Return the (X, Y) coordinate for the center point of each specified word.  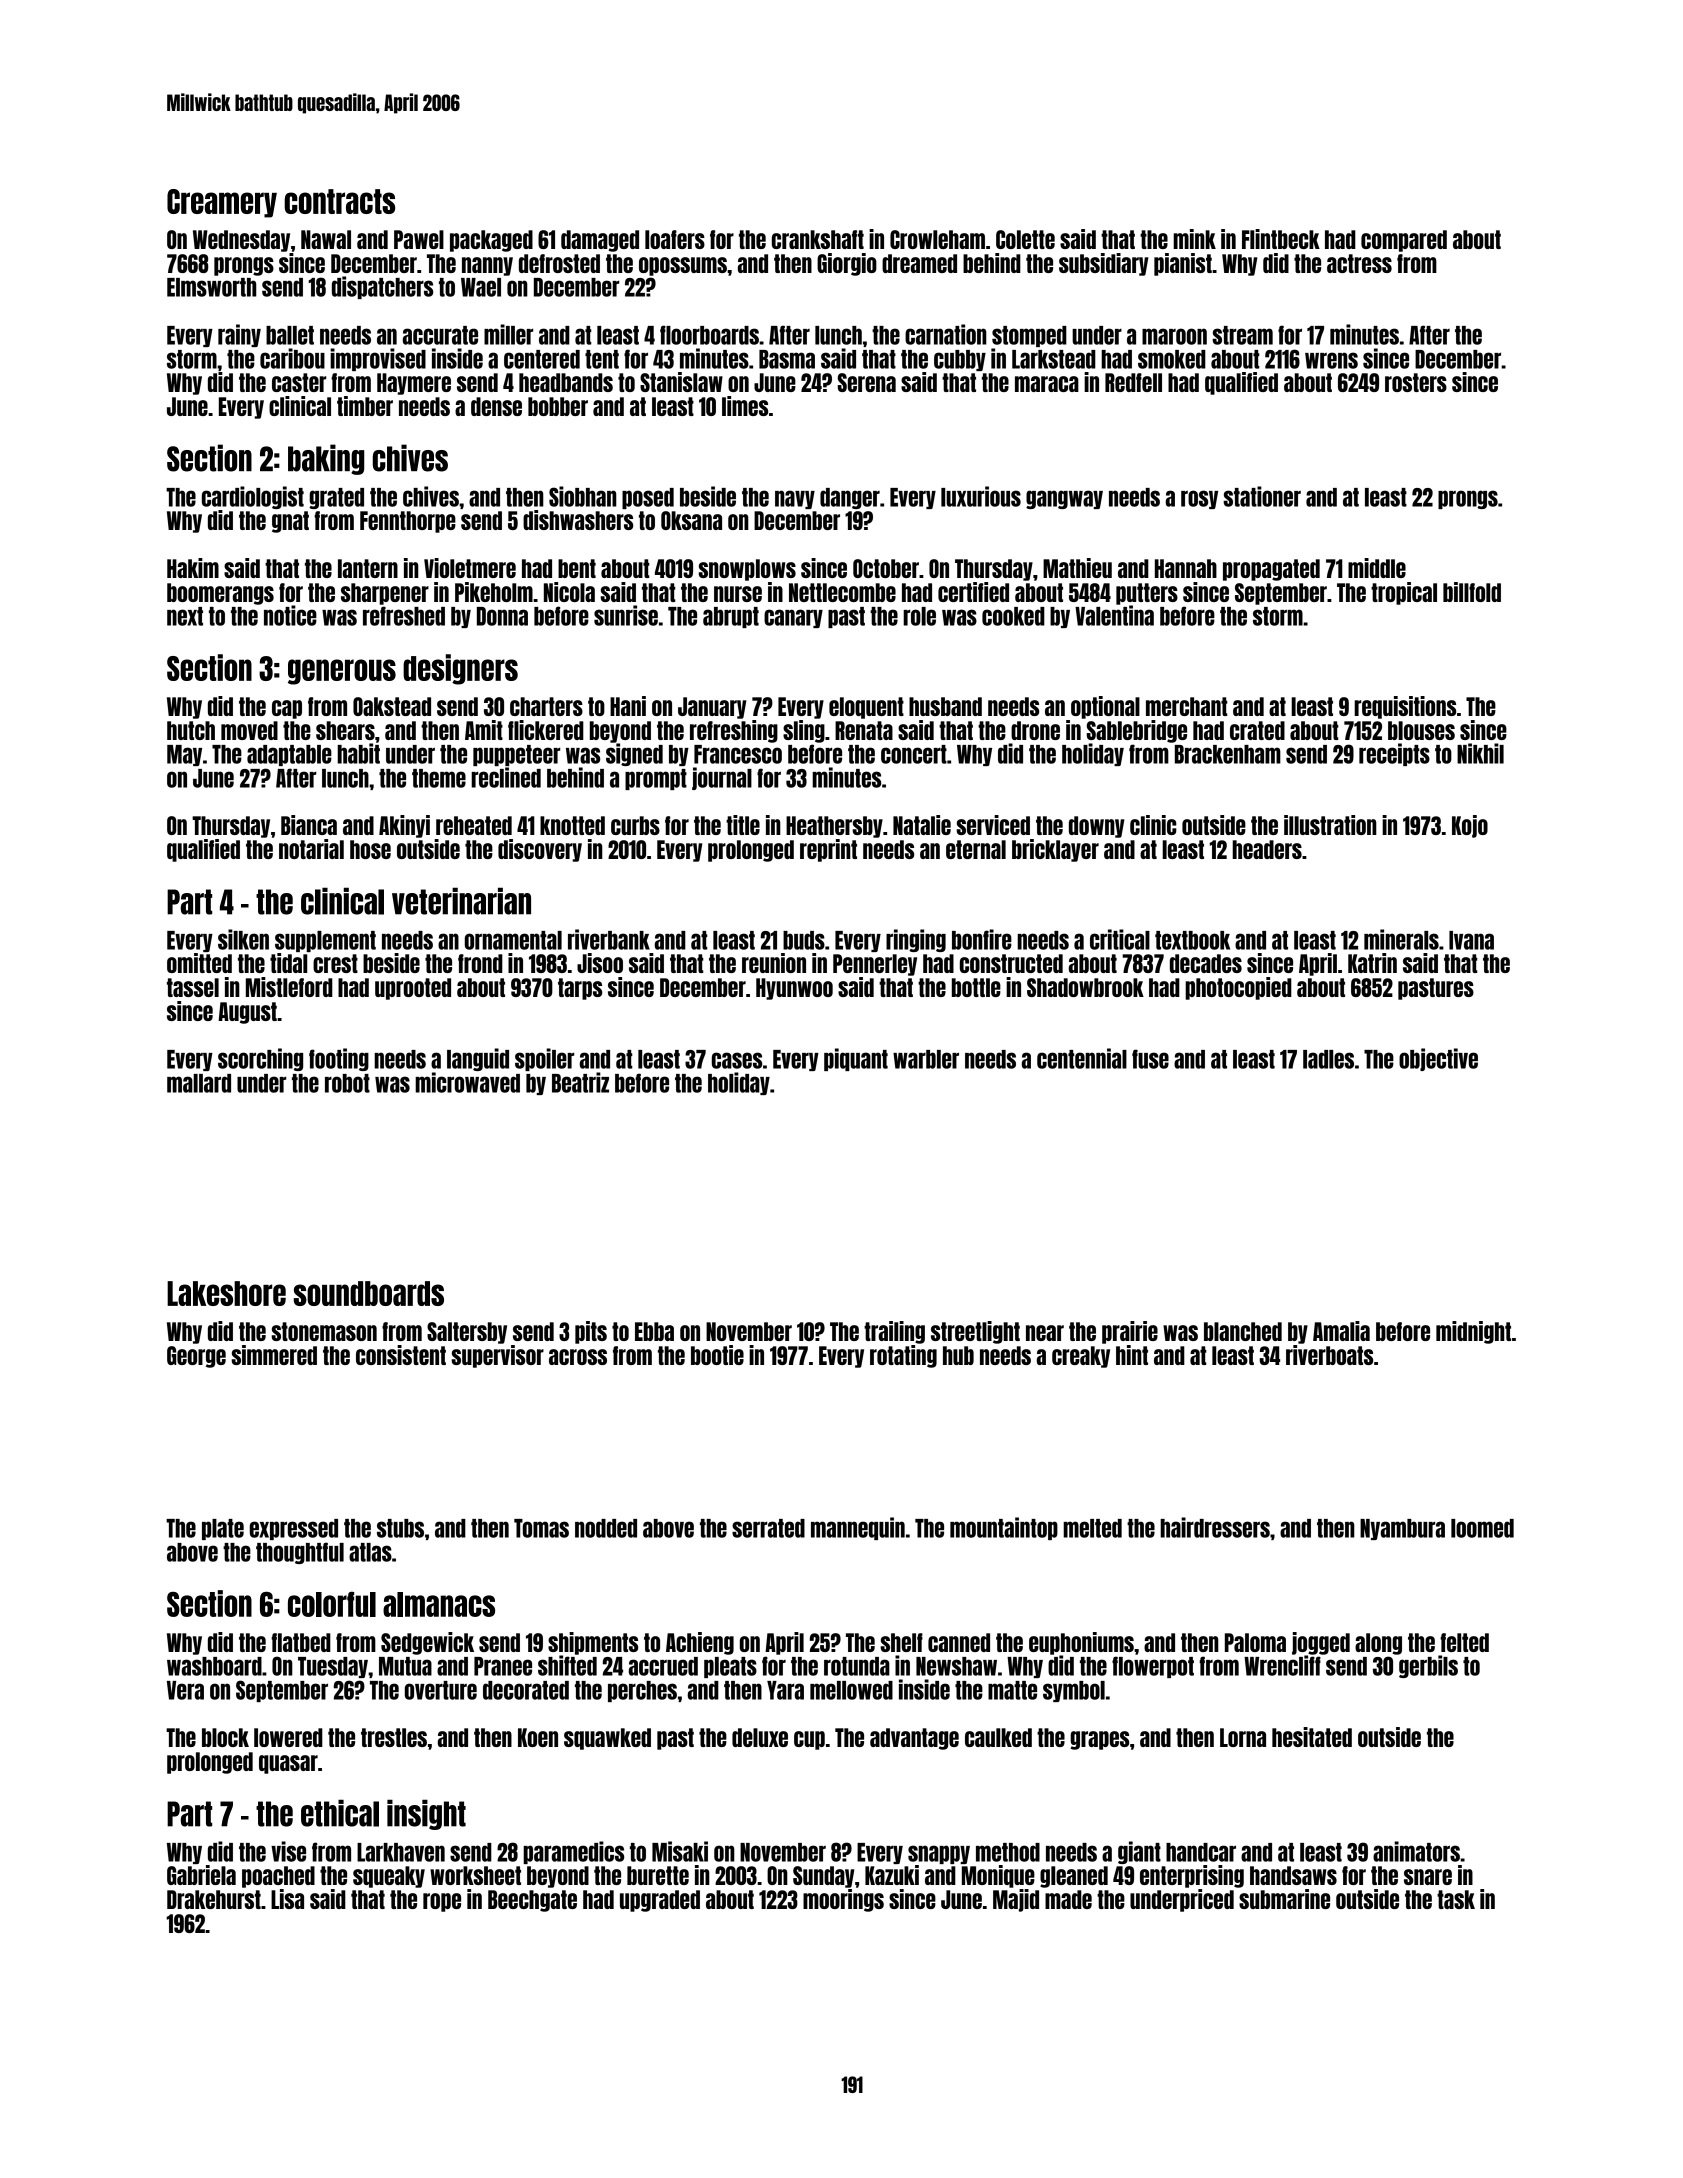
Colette (1025, 239)
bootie (717, 1355)
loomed (1482, 1528)
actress (1359, 263)
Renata (864, 730)
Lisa (287, 1899)
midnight (1473, 1332)
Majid (1016, 1900)
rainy (239, 335)
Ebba (654, 1331)
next (185, 616)
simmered (274, 1355)
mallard (199, 1083)
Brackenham (1228, 754)
